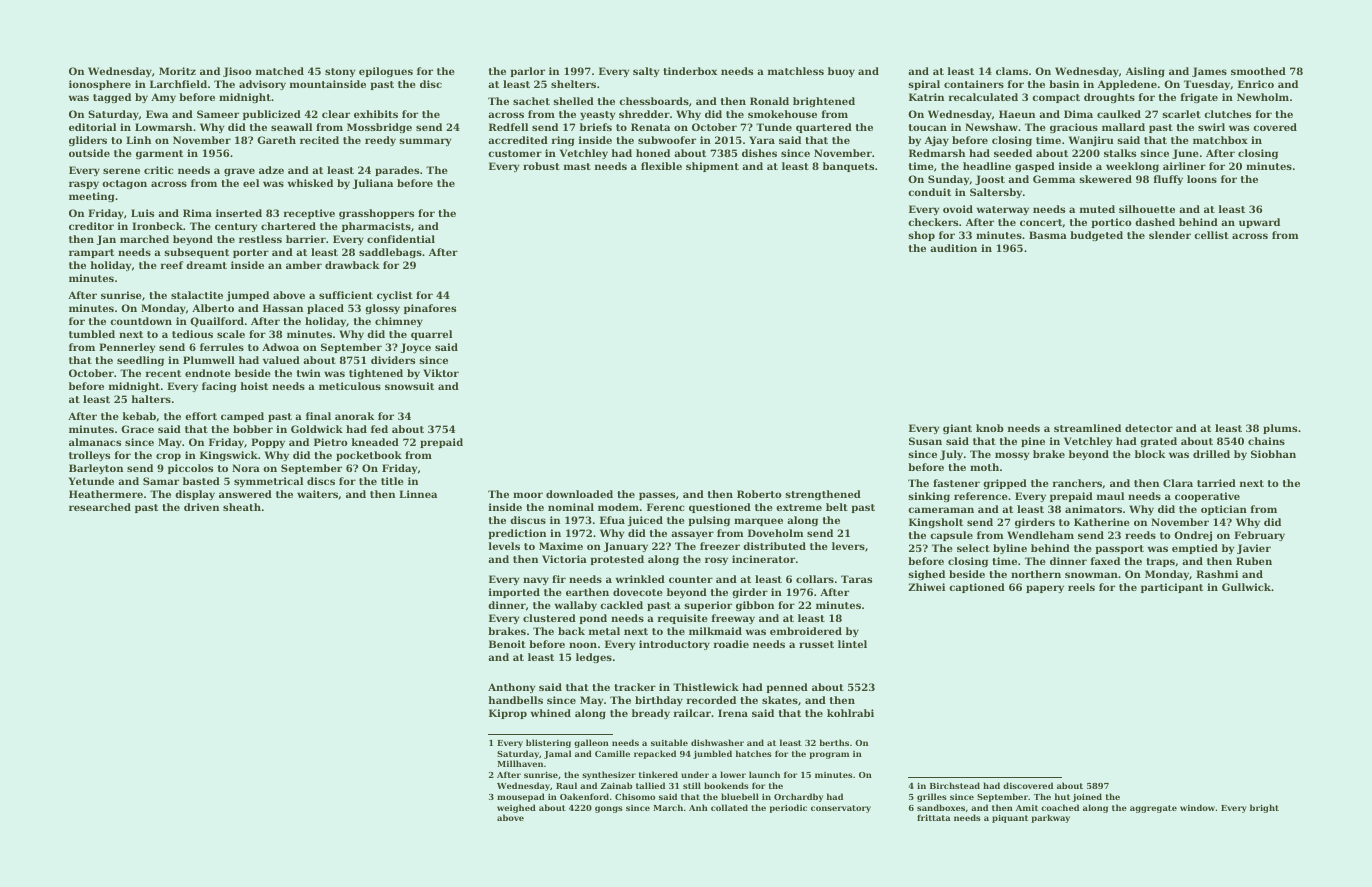 The height and width of the page is (887, 1372). I want to click on parlor, so click(527, 72).
